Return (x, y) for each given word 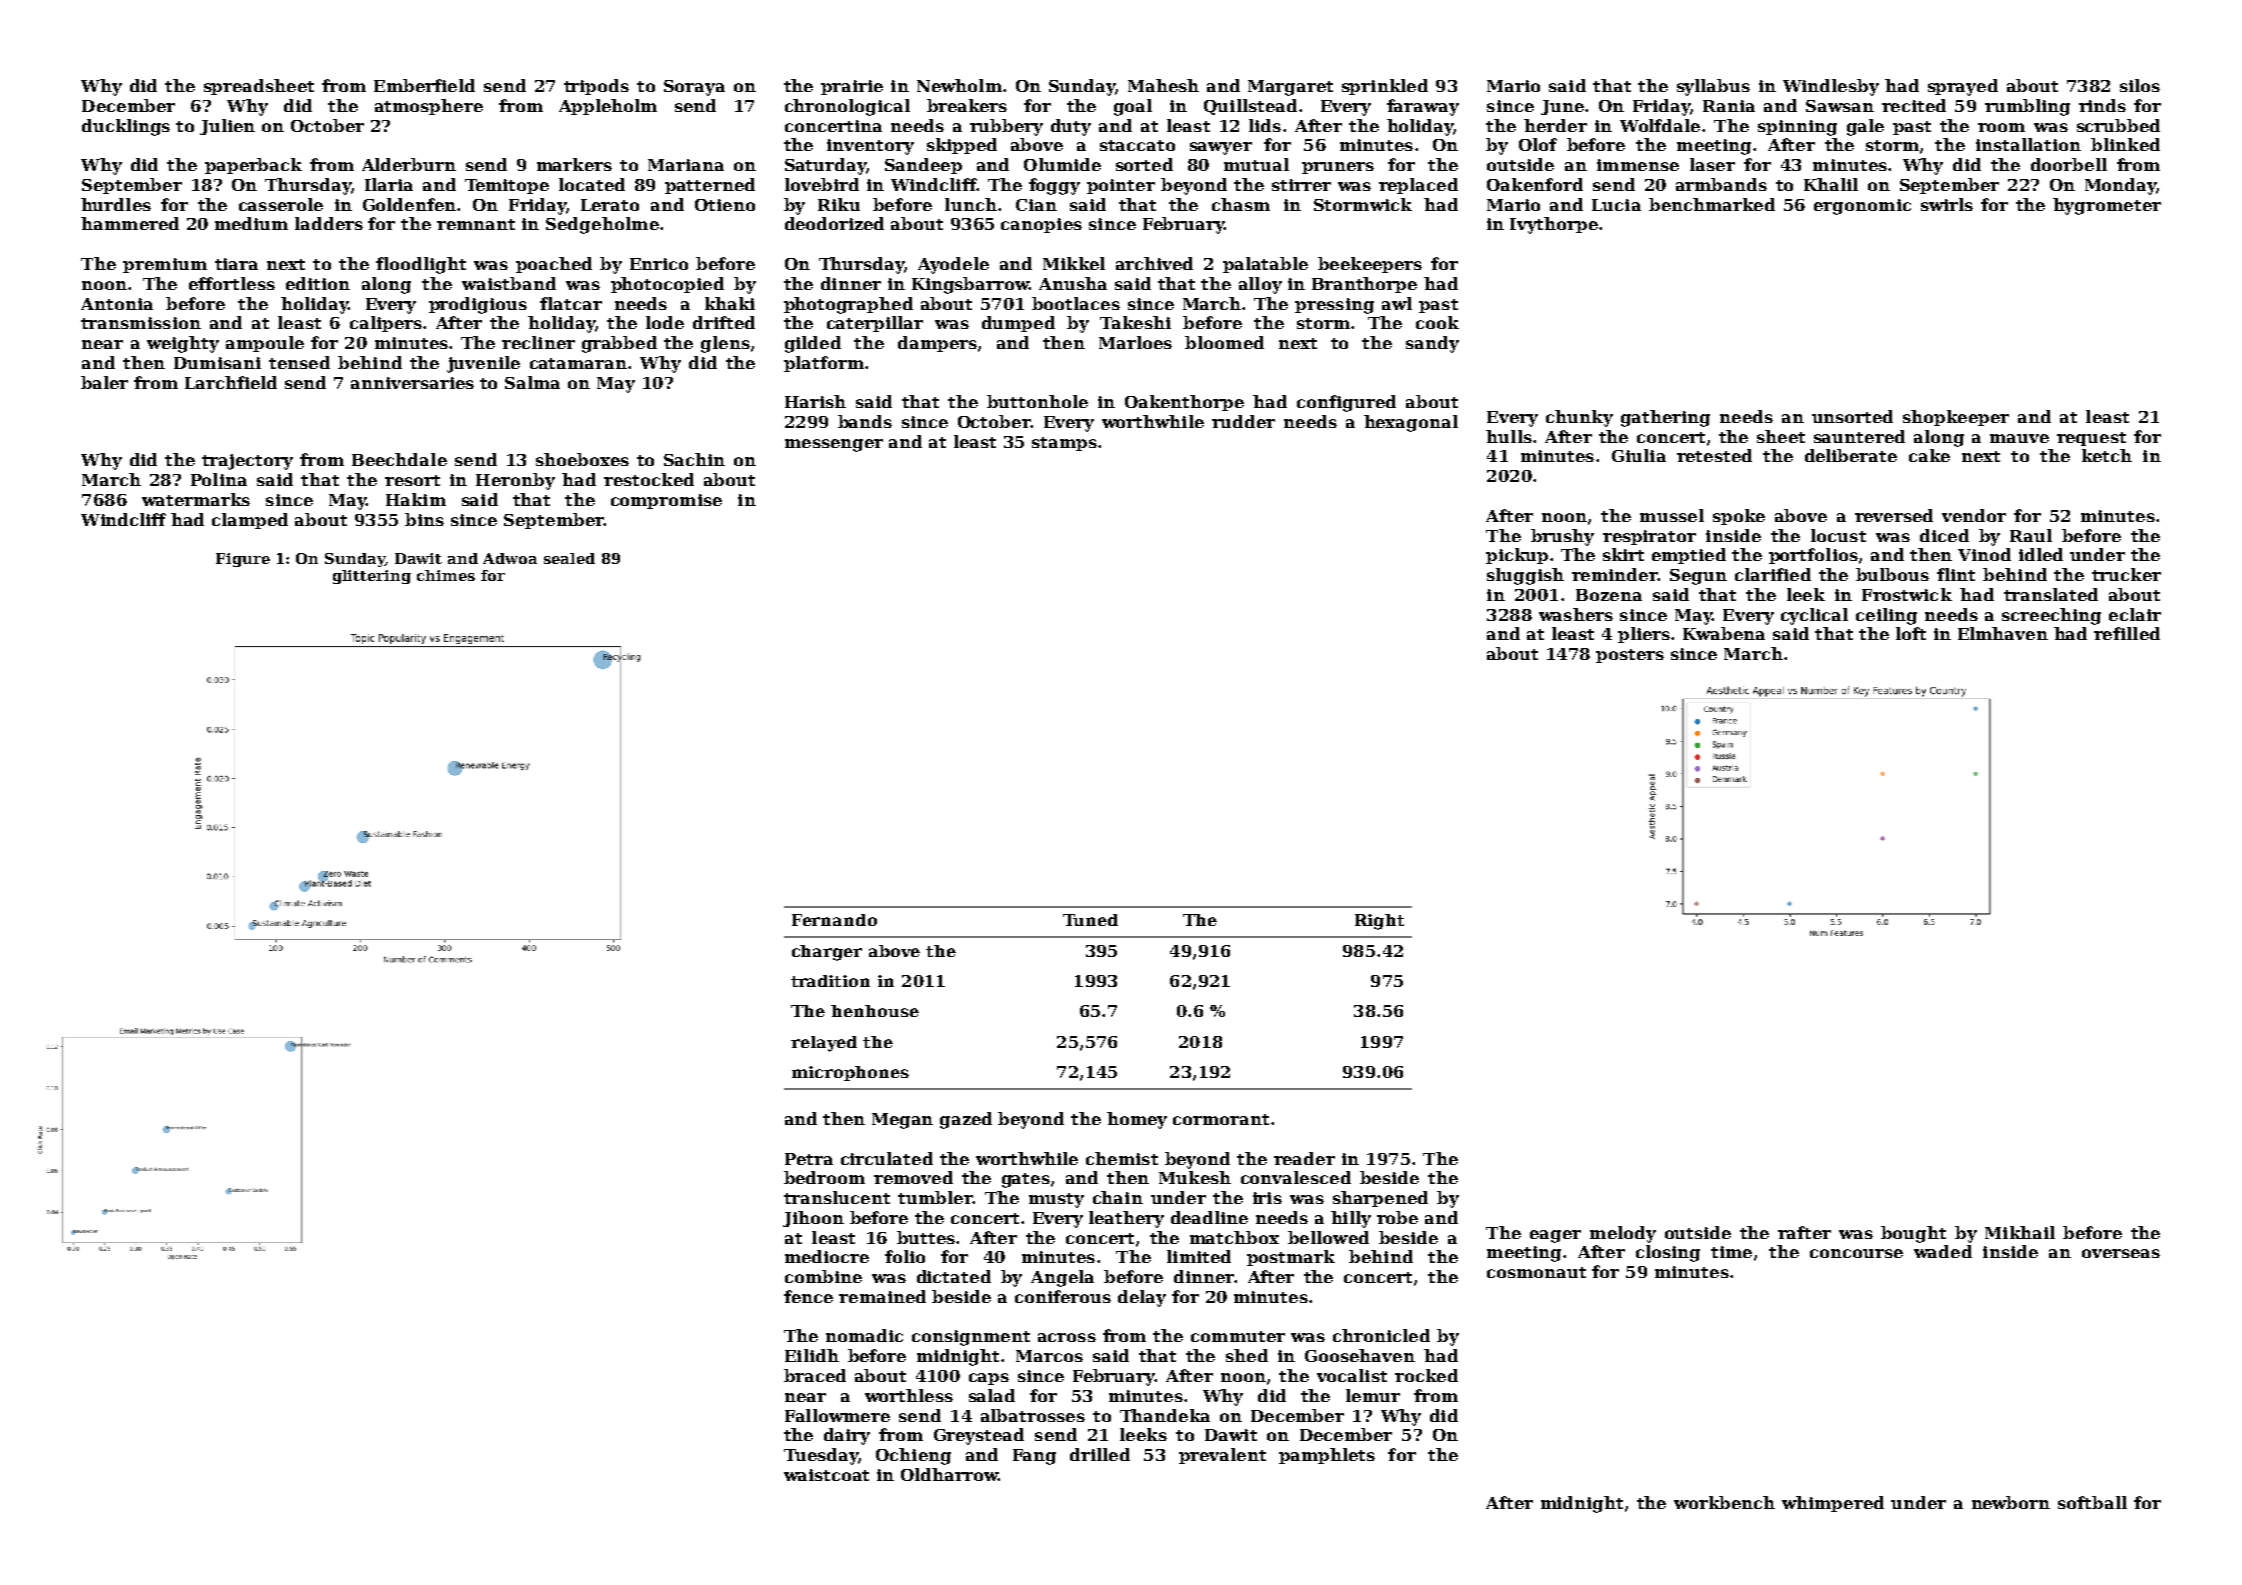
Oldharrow (949, 1474)
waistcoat (826, 1475)
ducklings (126, 127)
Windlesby (1831, 87)
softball (2092, 1502)
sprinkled (1385, 87)
